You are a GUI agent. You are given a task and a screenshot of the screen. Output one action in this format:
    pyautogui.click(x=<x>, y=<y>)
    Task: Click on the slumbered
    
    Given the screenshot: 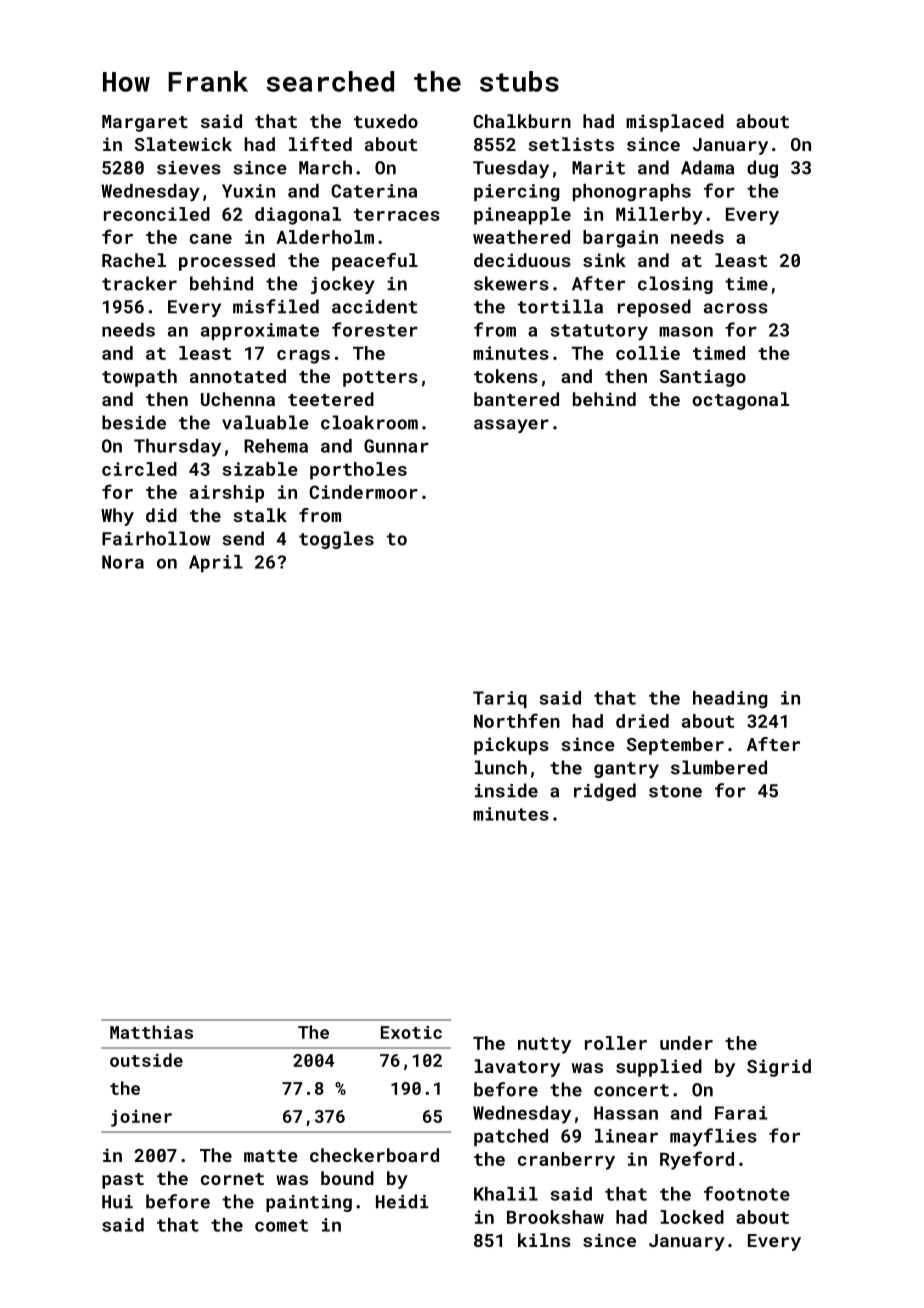 What is the action you would take?
    pyautogui.click(x=719, y=767)
